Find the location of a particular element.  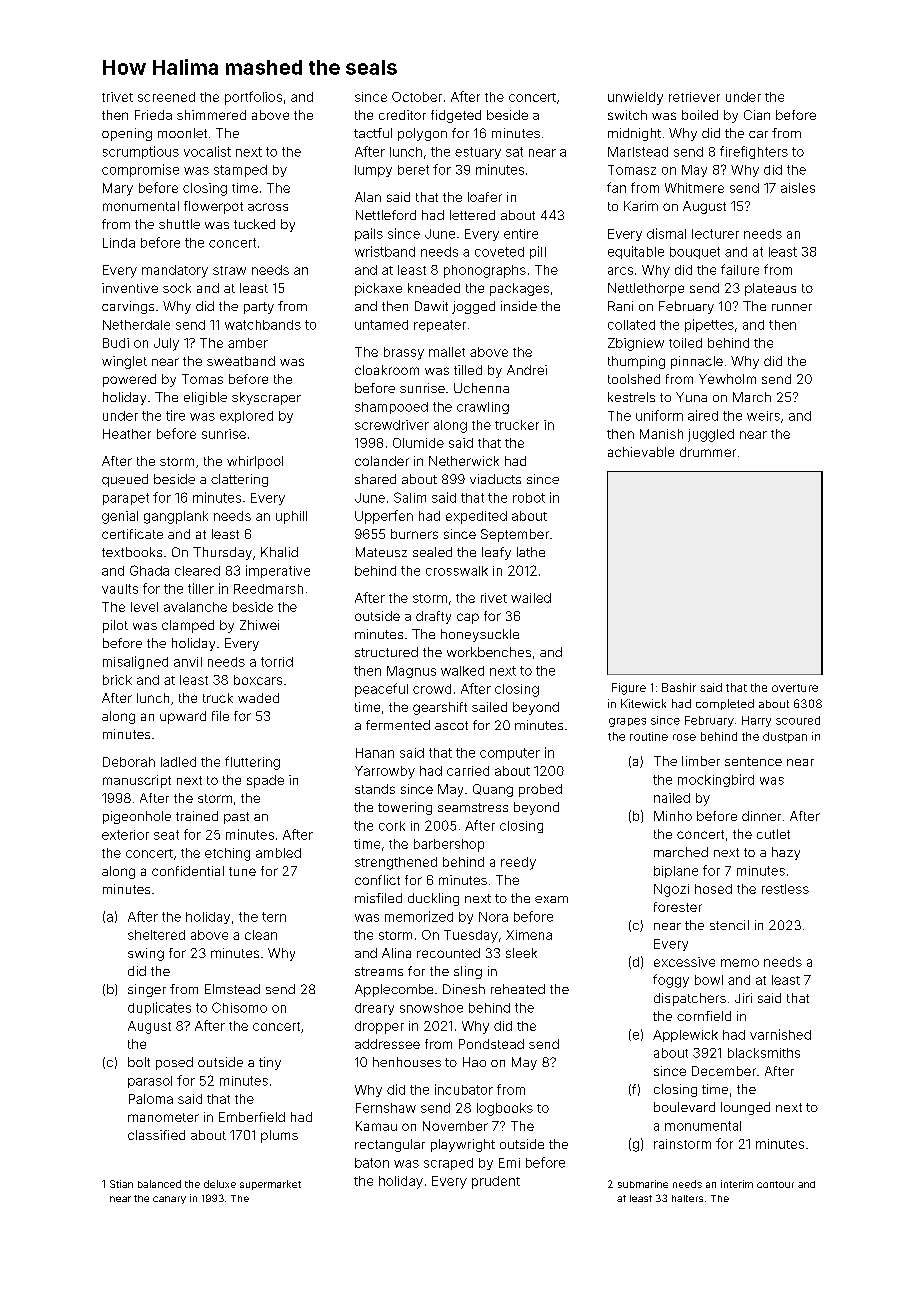

collated is located at coordinates (631, 325).
